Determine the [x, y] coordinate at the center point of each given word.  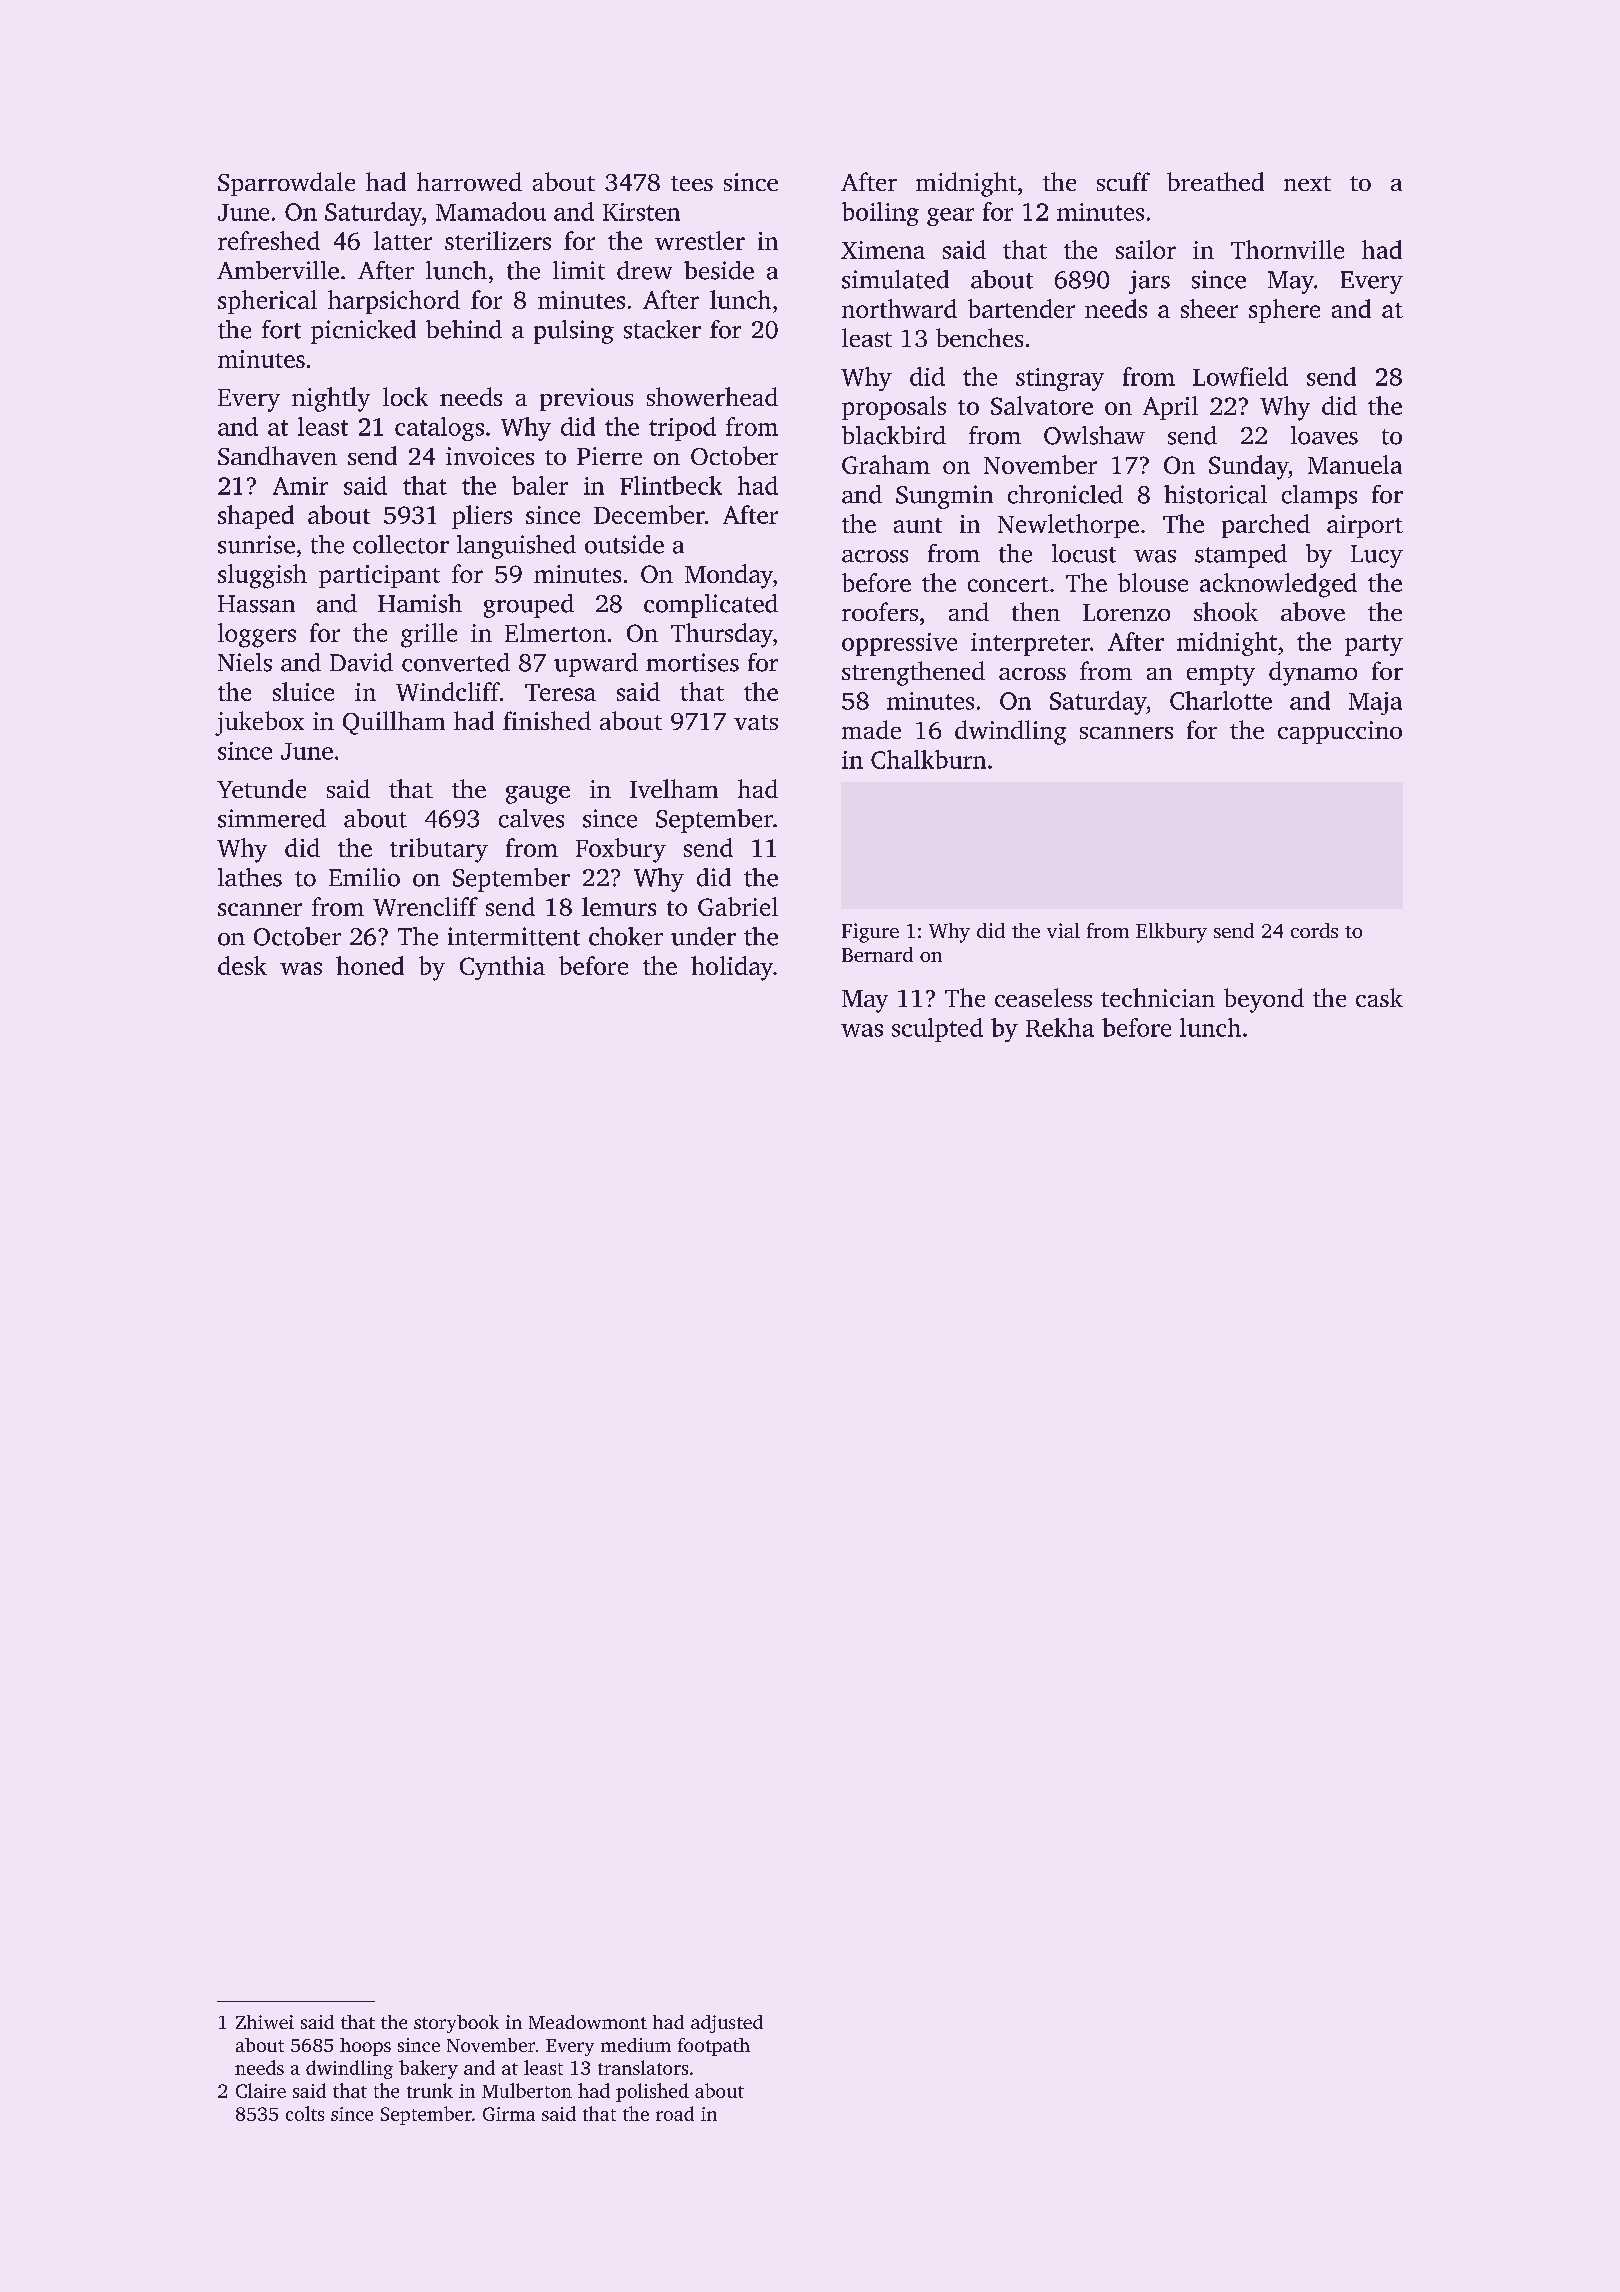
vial [1063, 930]
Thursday [722, 635]
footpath [714, 2047]
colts [305, 2113]
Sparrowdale [286, 184]
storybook [456, 2024]
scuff [1123, 181]
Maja [1375, 703]
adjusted [727, 2024]
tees [692, 183]
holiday [732, 968]
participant [379, 576]
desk [242, 965]
